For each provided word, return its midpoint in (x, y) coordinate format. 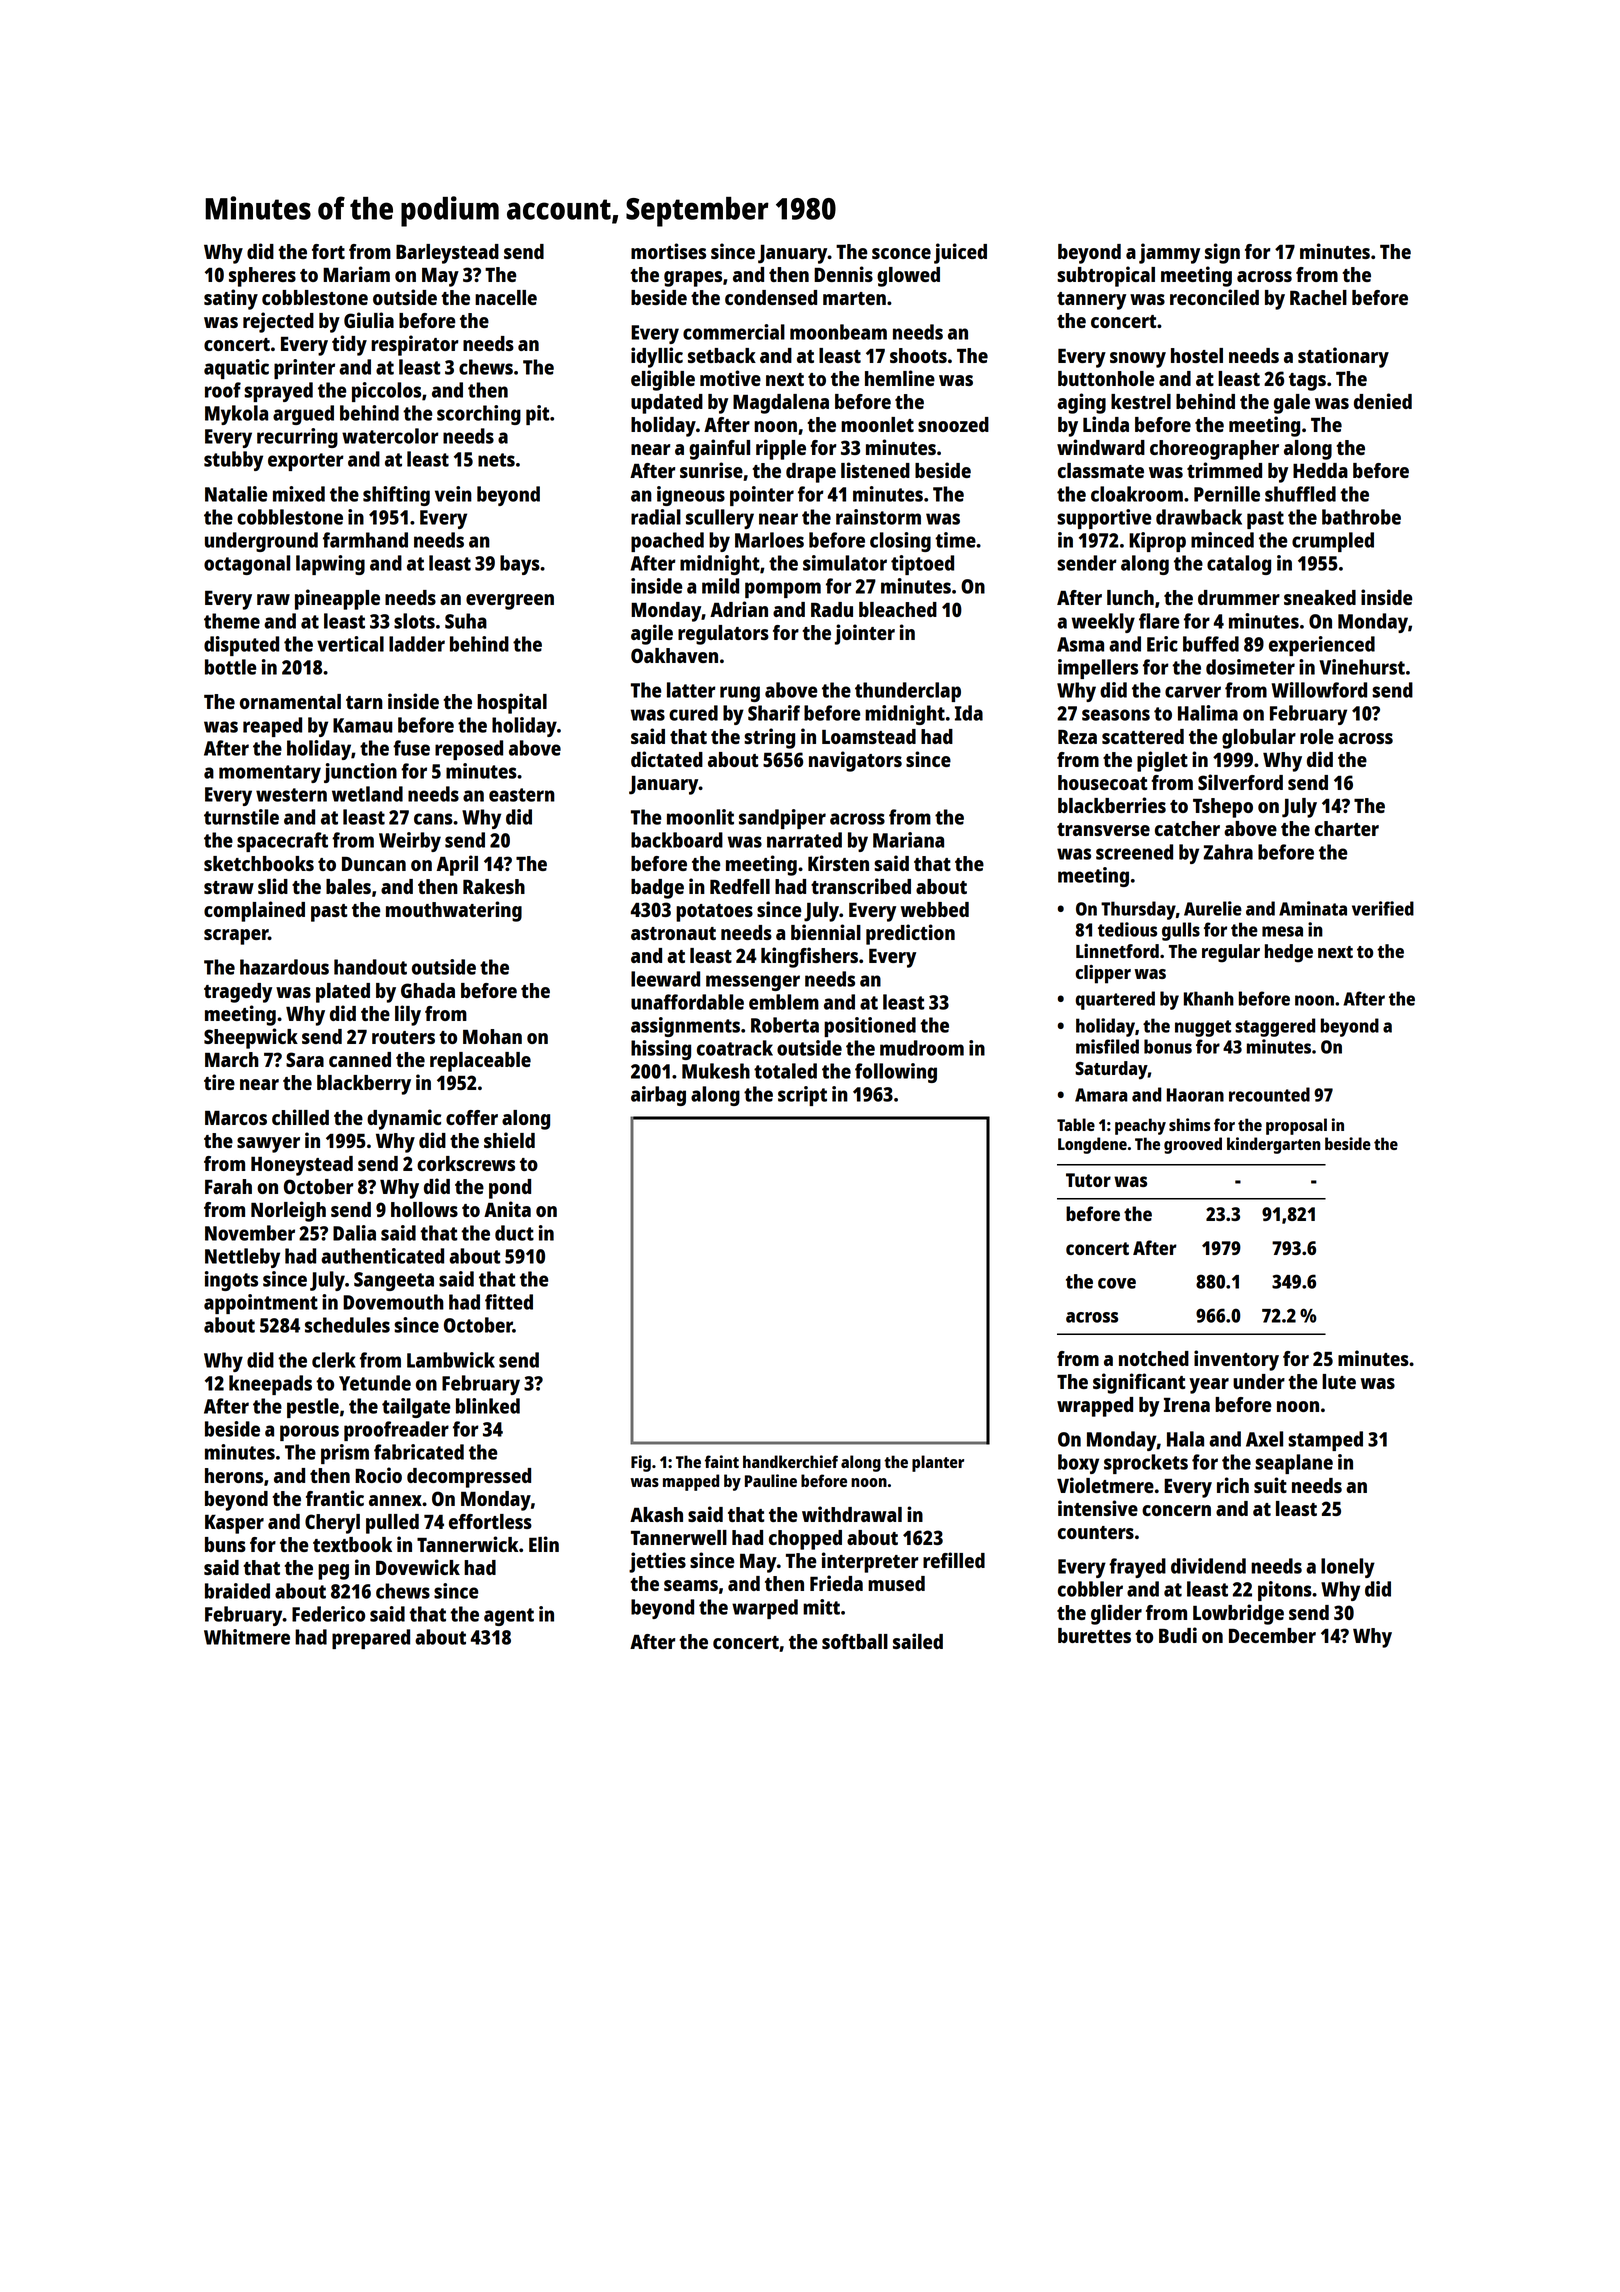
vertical (350, 644)
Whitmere (247, 1637)
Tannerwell (679, 1537)
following (896, 1073)
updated (667, 404)
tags (1307, 382)
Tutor (1088, 1180)
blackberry (364, 1085)
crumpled (1333, 542)
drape (811, 473)
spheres (262, 277)
